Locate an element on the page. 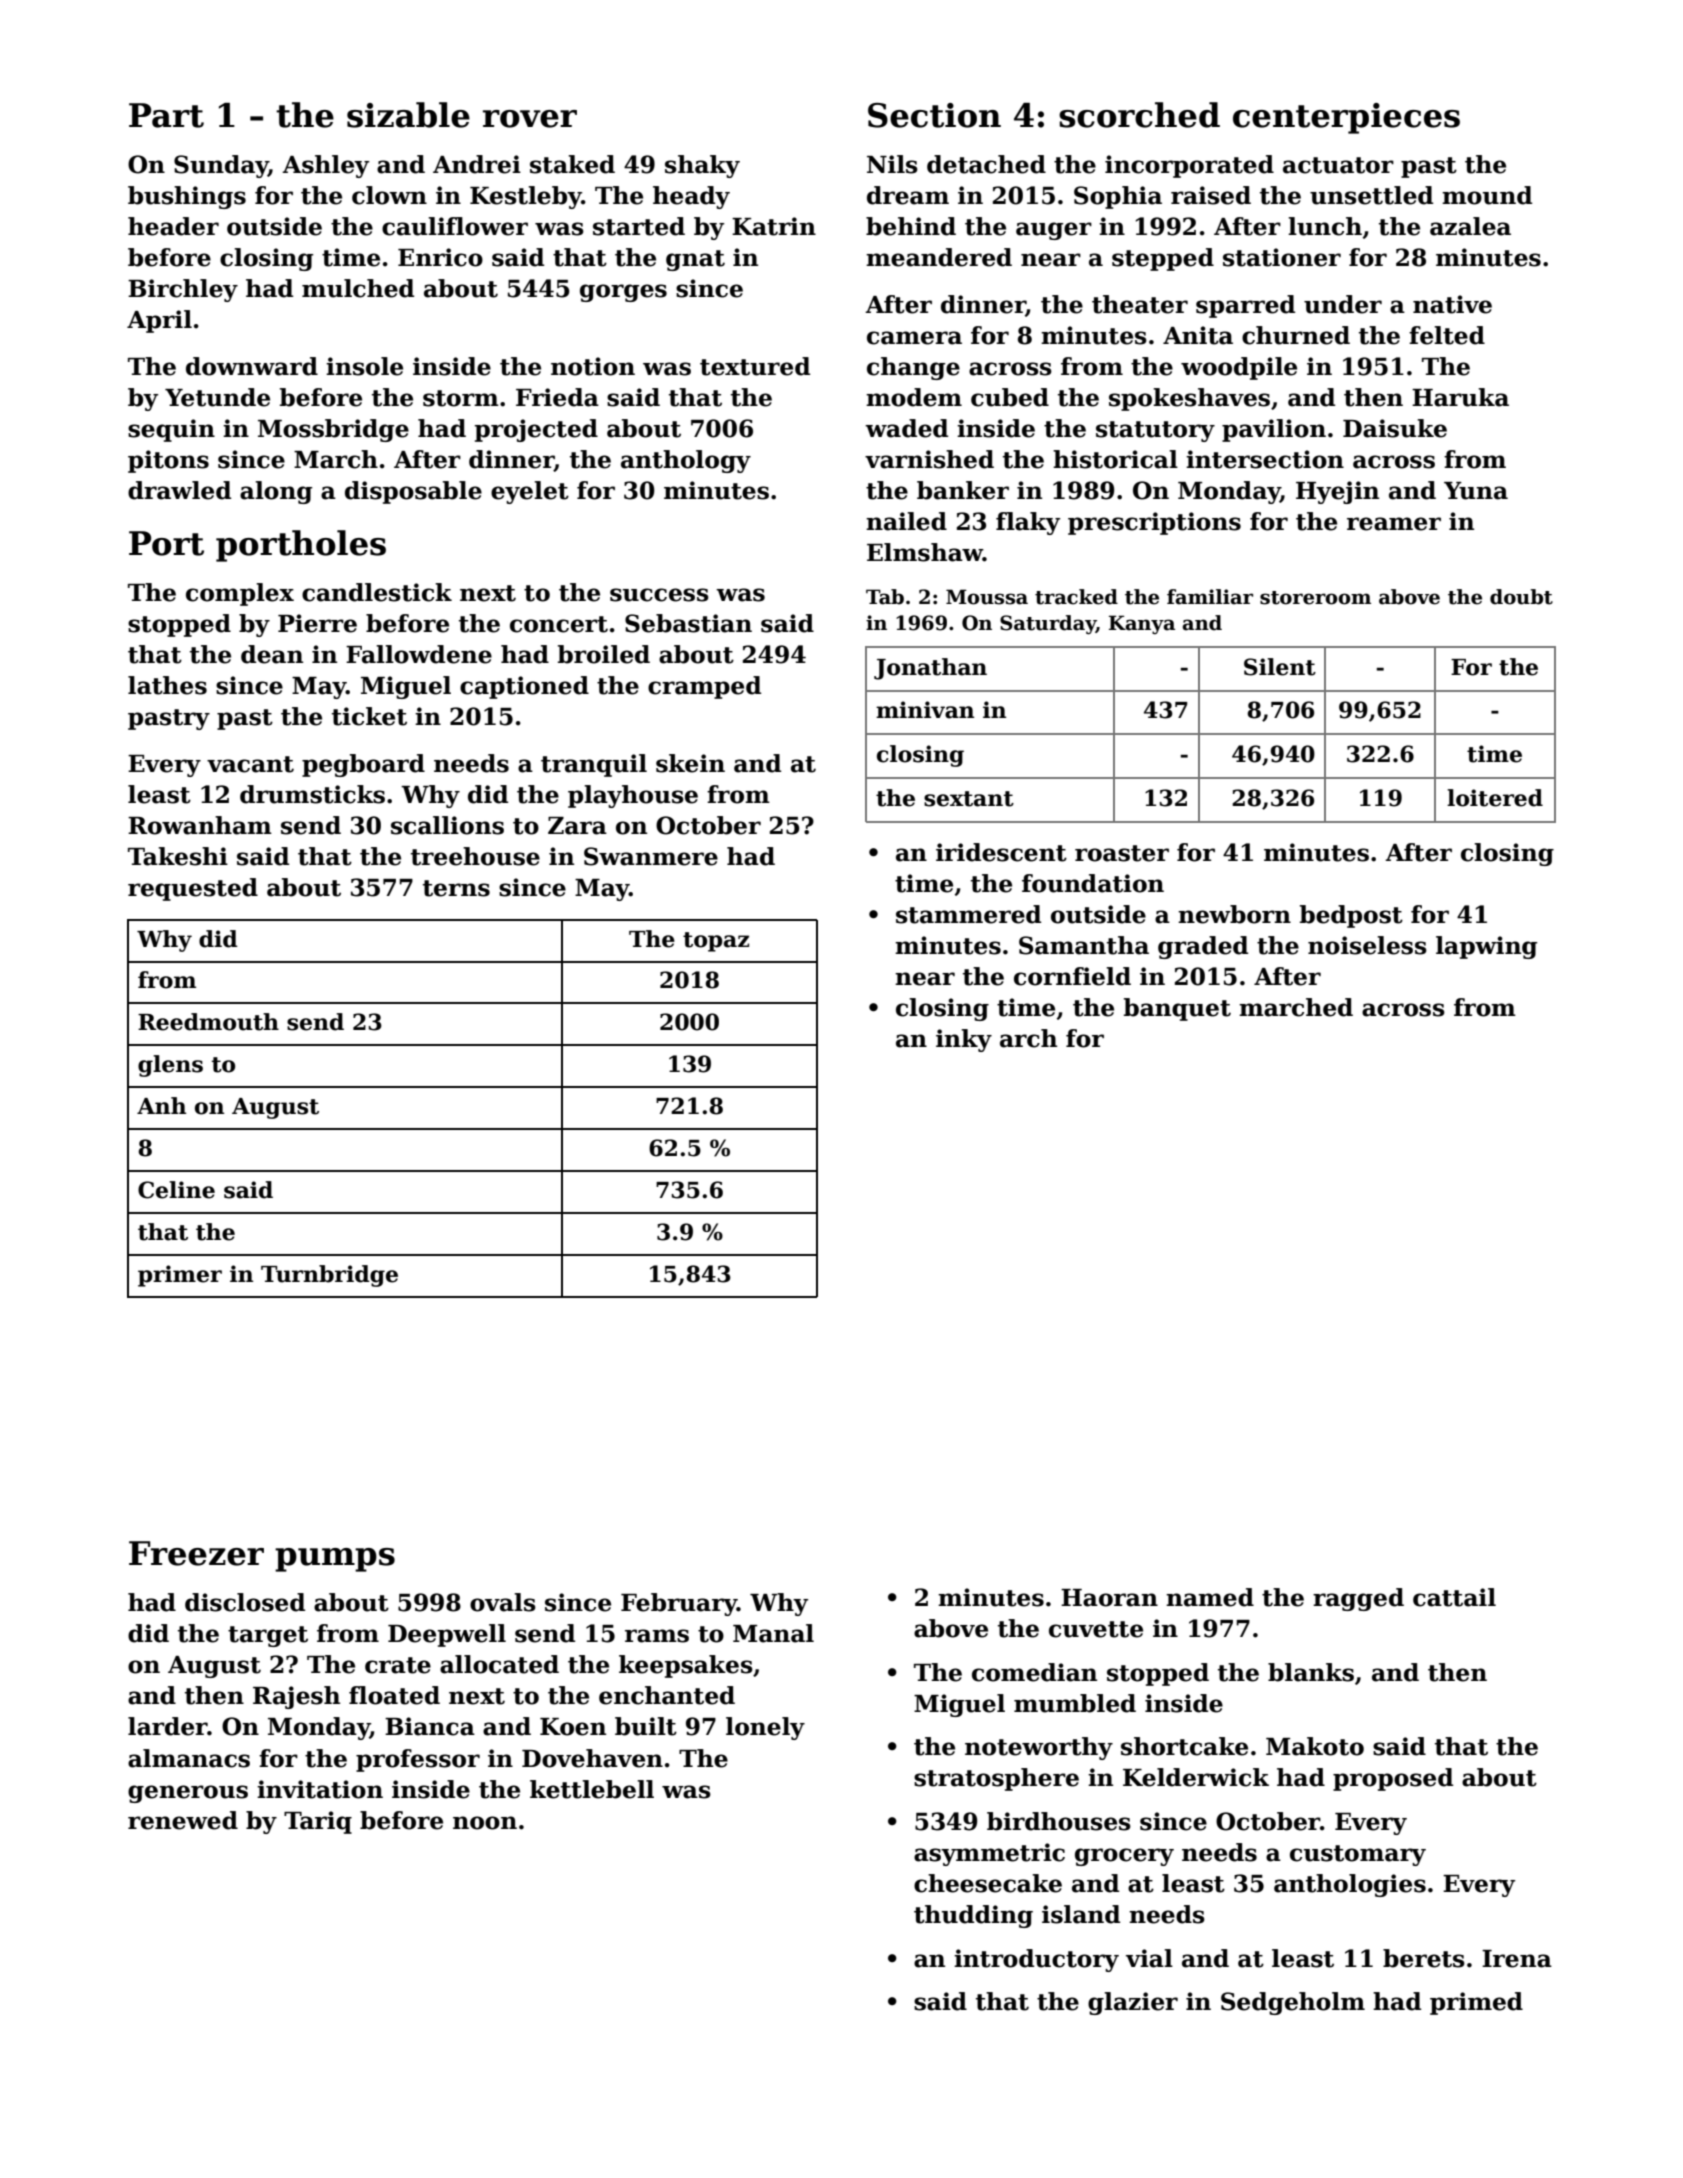 This image has height=2178, width=1683. auger is located at coordinates (1054, 231).
